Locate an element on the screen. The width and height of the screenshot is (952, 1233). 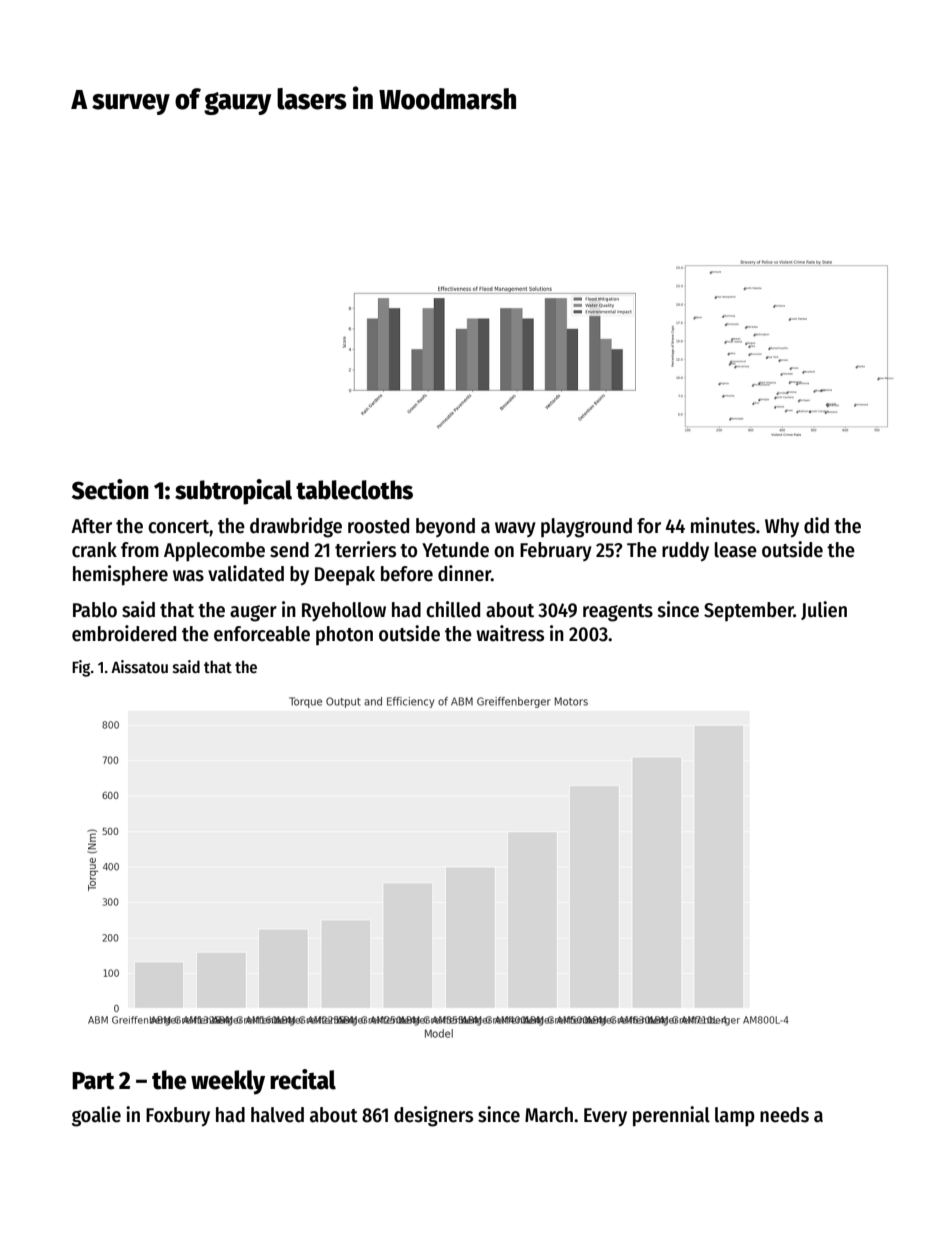
Aissatou is located at coordinates (139, 667).
